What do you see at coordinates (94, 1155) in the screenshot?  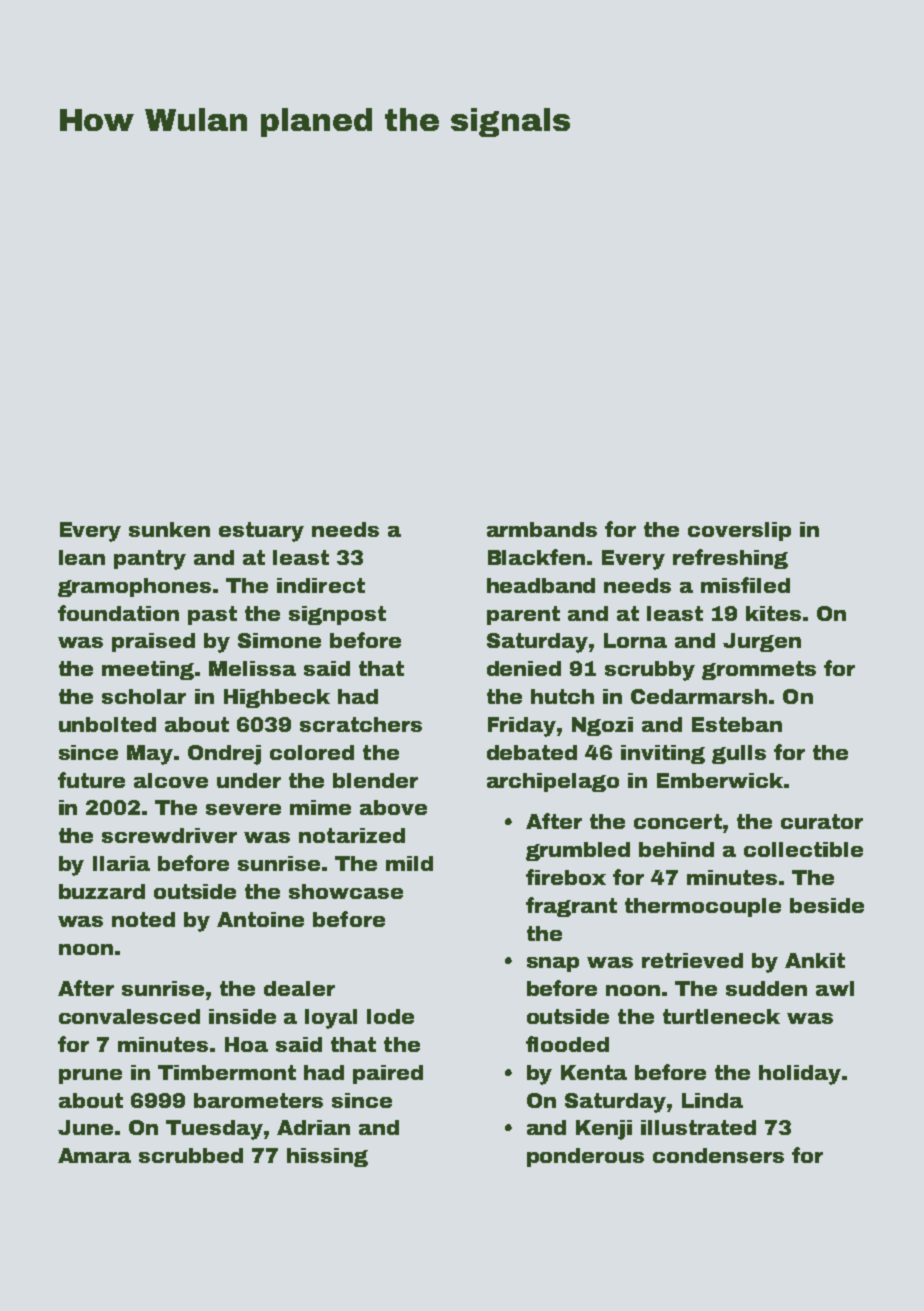 I see `Amara` at bounding box center [94, 1155].
